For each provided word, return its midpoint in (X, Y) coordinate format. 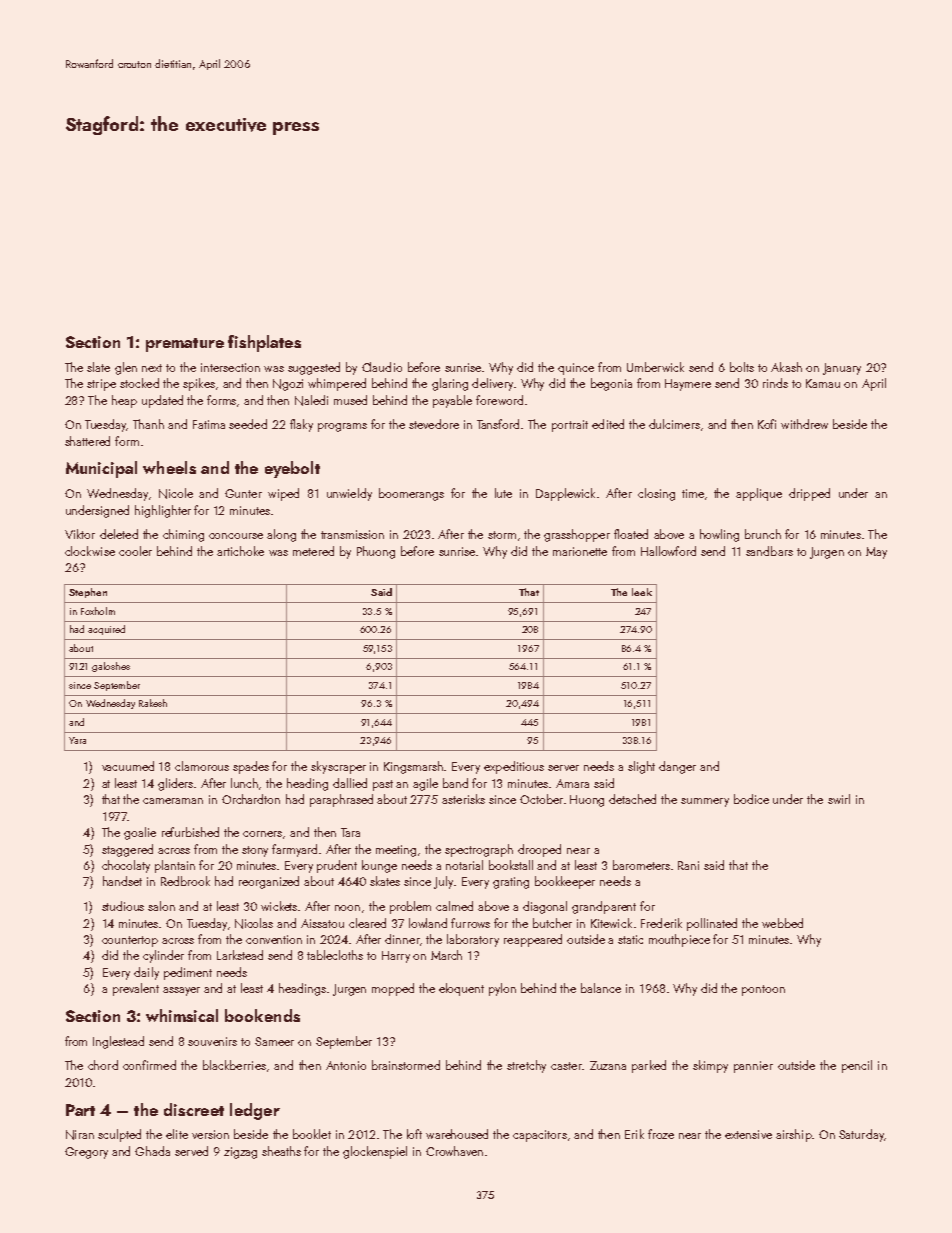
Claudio (382, 367)
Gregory (86, 1153)
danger (677, 767)
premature (185, 345)
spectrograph (479, 850)
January (842, 369)
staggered (127, 850)
